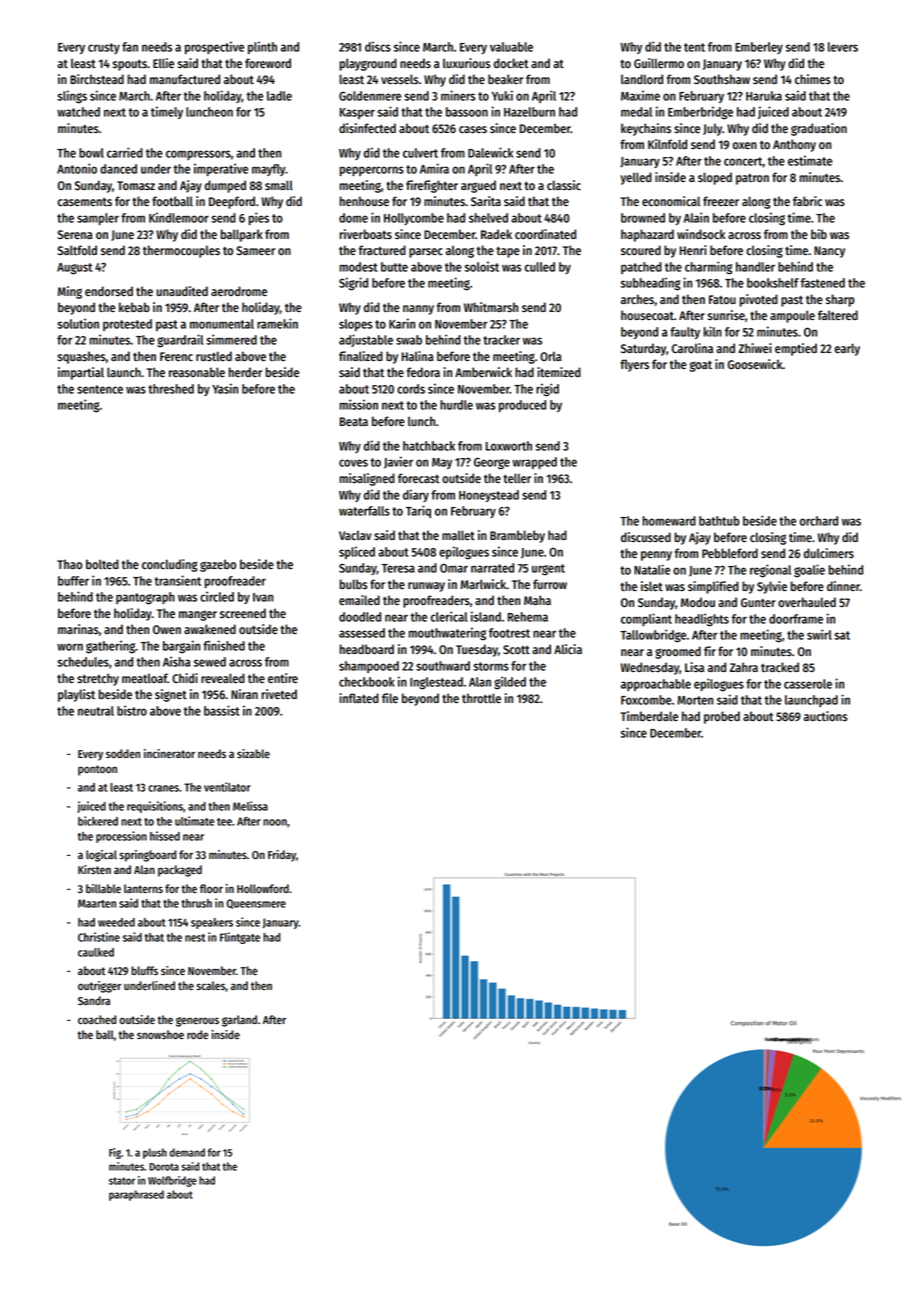 This page has height=1308, width=924. I want to click on Vaclav, so click(355, 535).
